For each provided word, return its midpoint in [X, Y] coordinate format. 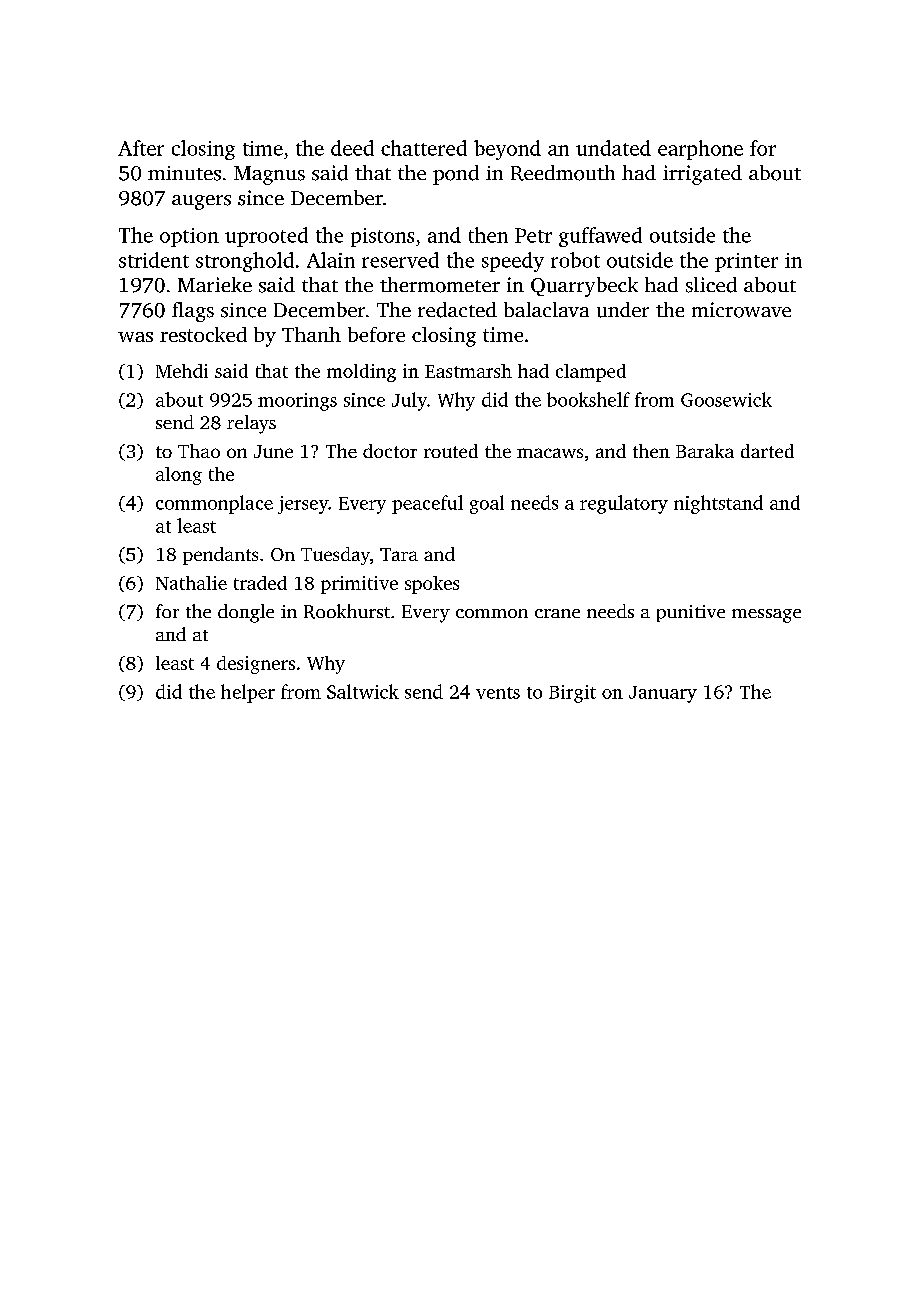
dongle [246, 613]
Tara [399, 554]
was [135, 337]
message [766, 616]
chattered [424, 148]
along [179, 476]
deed [352, 148]
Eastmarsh [468, 371]
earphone [700, 150]
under [623, 310]
